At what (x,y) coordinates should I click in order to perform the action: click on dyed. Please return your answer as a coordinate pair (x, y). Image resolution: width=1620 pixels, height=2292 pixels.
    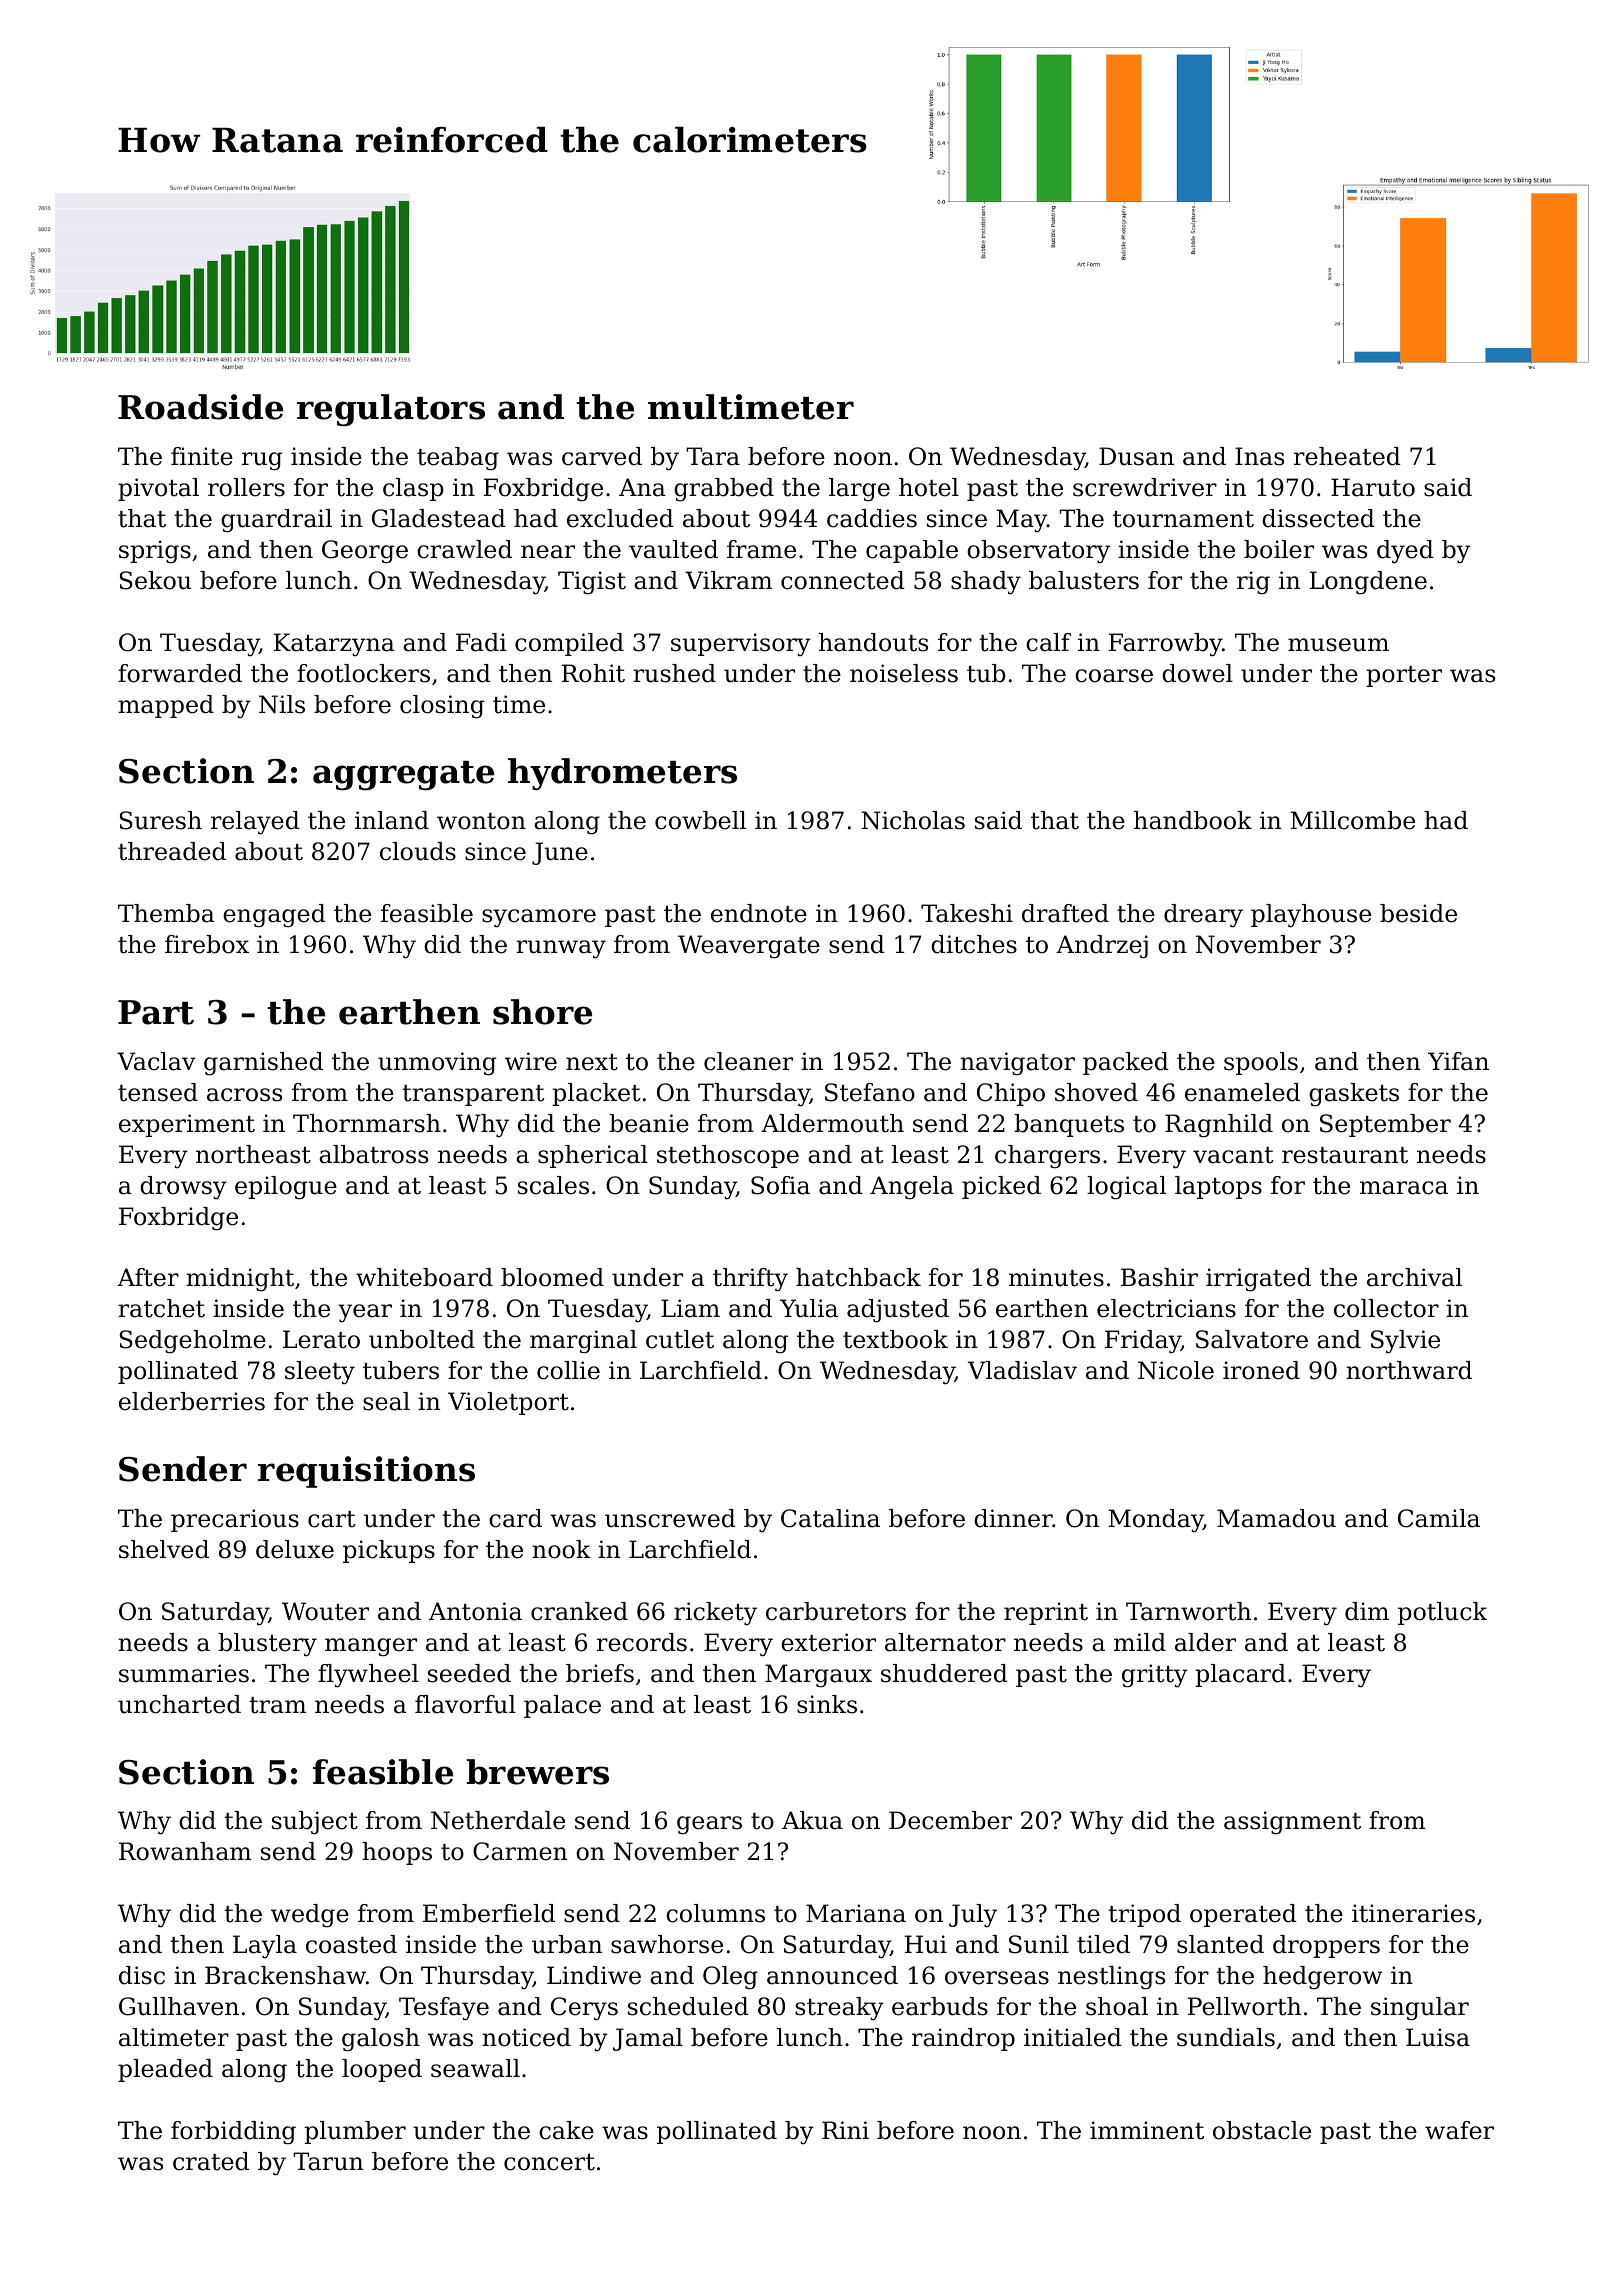
    Looking at the image, I should click on (1405, 552).
